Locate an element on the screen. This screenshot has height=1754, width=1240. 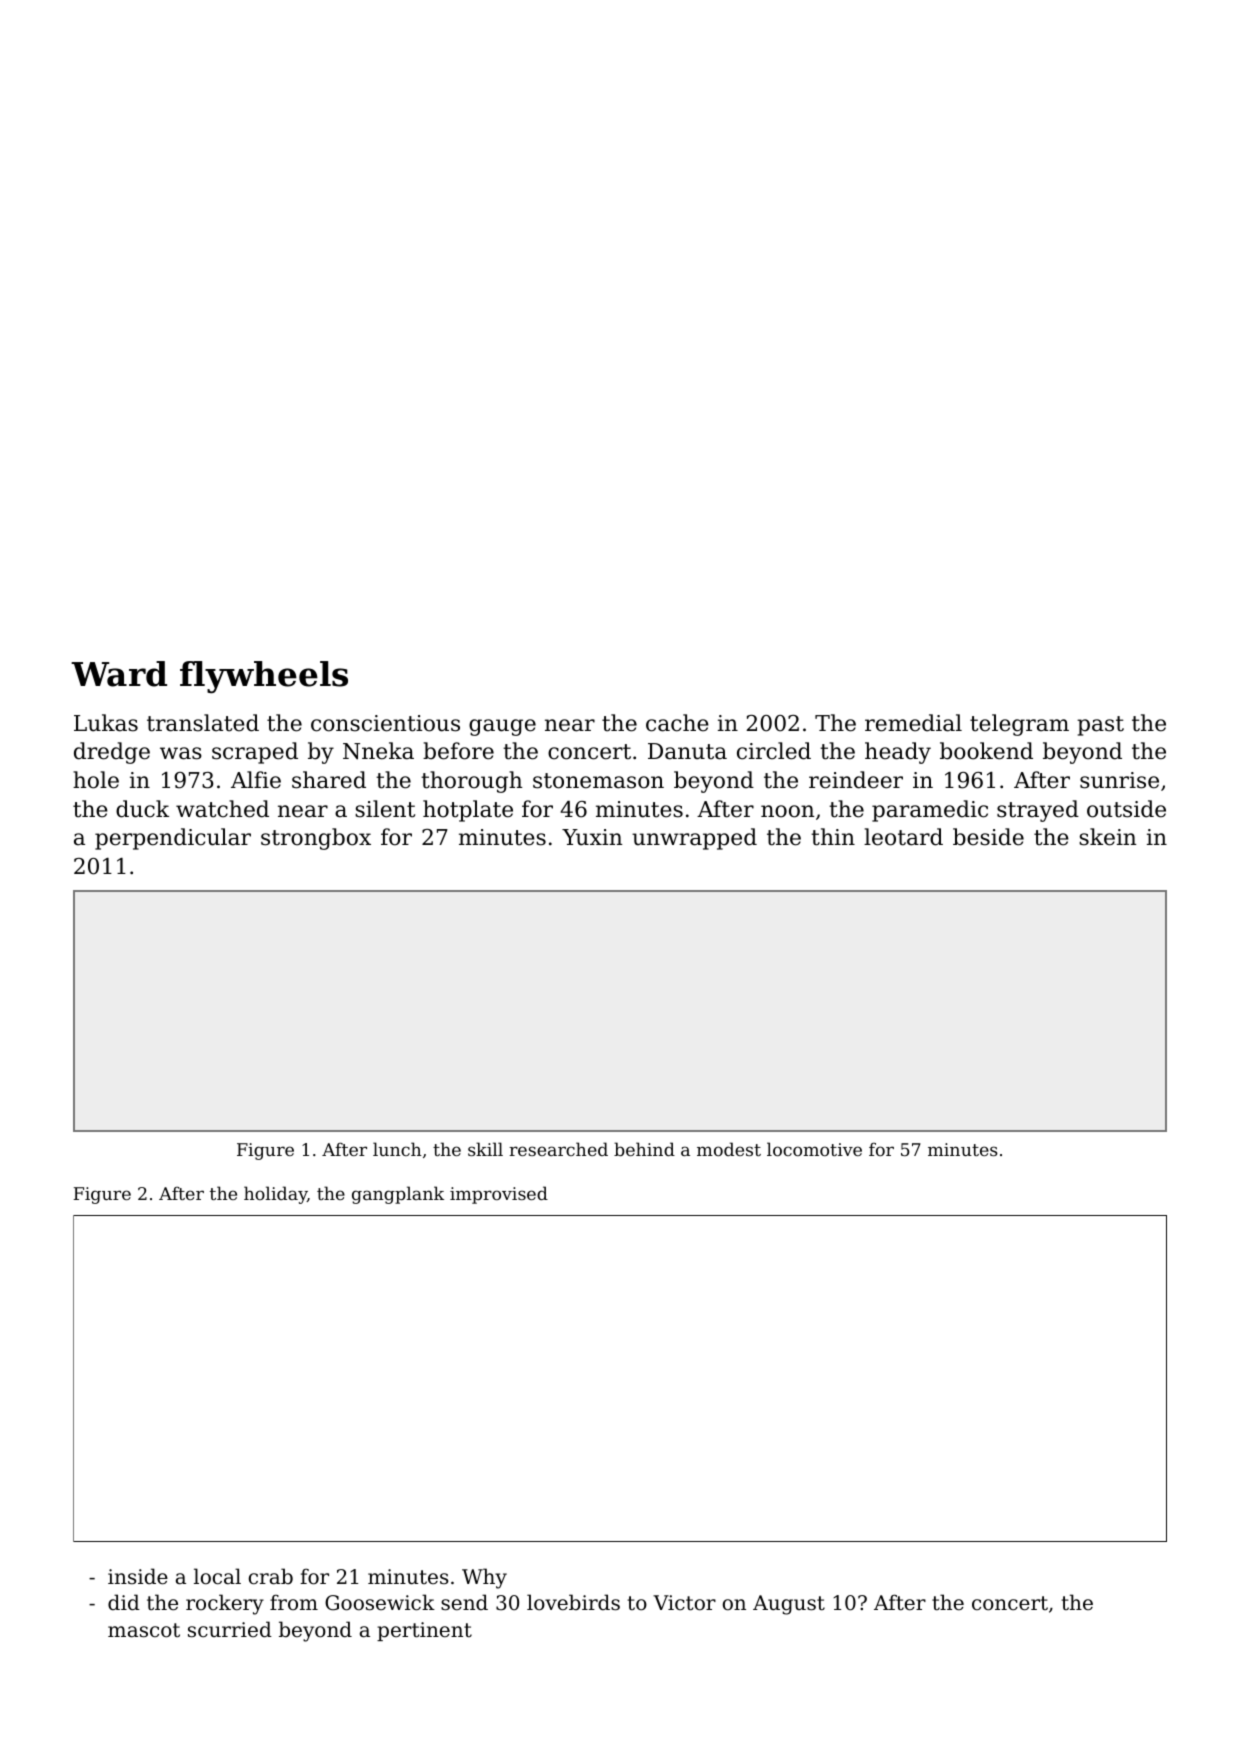
perpendicular is located at coordinates (173, 839).
